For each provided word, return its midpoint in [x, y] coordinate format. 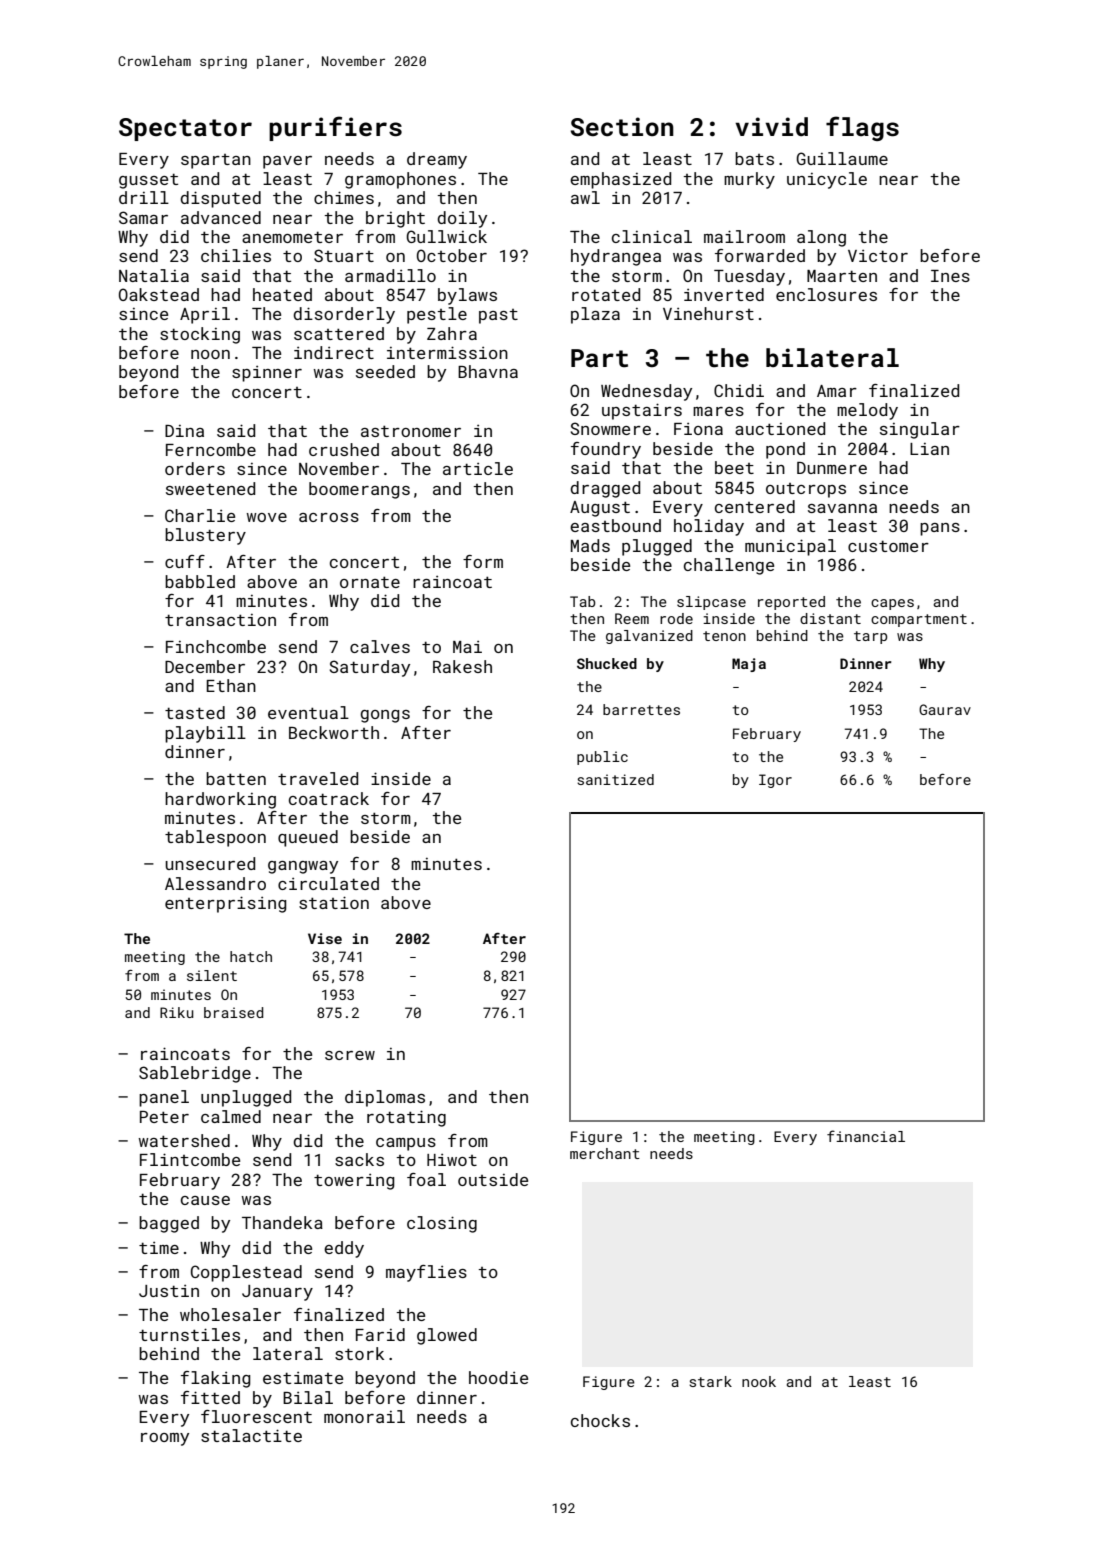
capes [892, 604]
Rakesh [462, 666]
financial [866, 1136]
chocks [600, 1420]
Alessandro [215, 883]
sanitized [615, 779]
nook [759, 1381]
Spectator [185, 129]
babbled [200, 581]
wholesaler [230, 1314]
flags [862, 128]
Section [622, 127]
